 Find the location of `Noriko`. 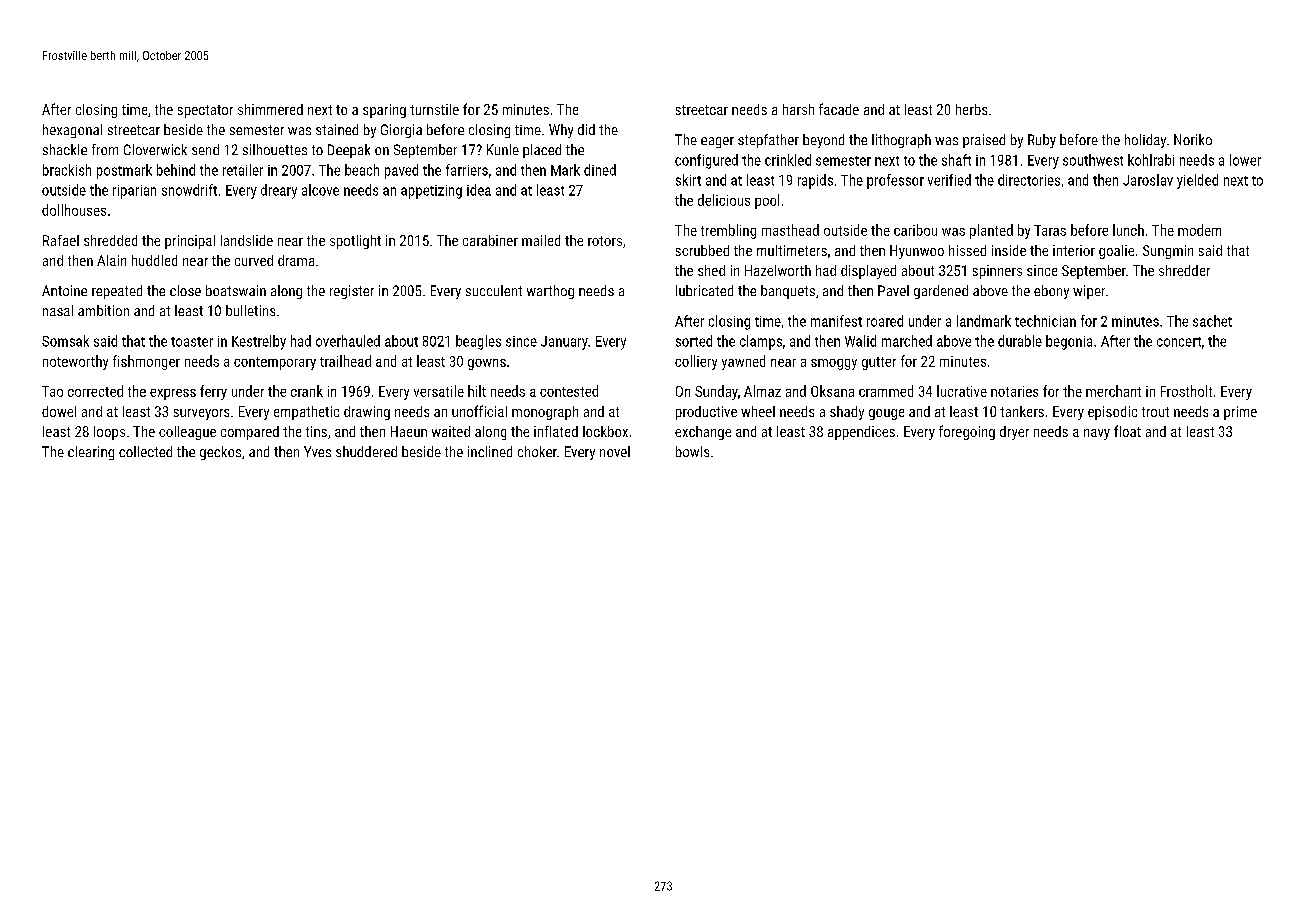

Noriko is located at coordinates (1193, 139).
